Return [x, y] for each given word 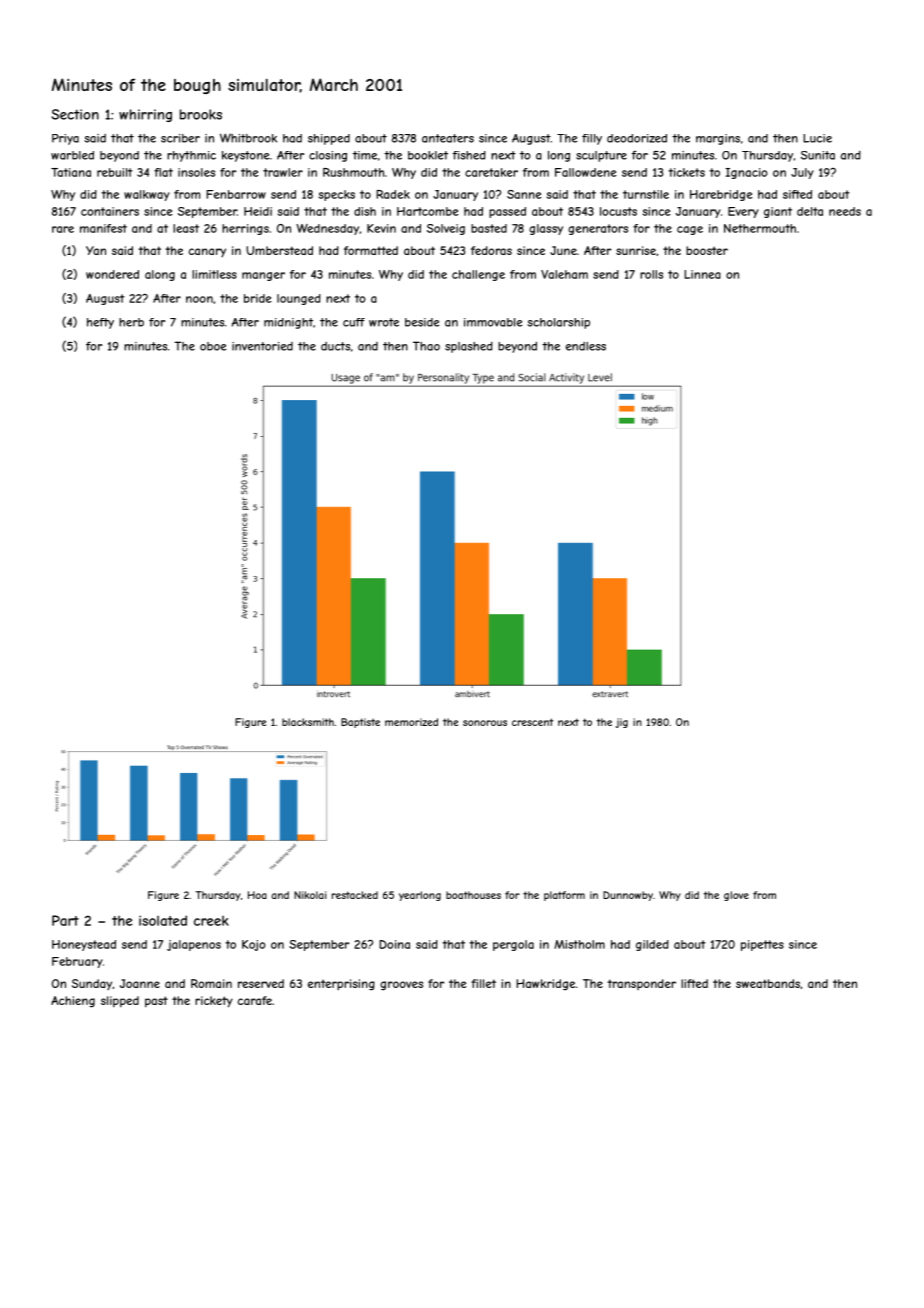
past [156, 1001]
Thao [426, 346]
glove [736, 896]
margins [718, 139]
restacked [355, 895]
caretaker [491, 172]
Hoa [257, 895]
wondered [112, 274]
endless [586, 346]
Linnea [702, 274]
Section [75, 114]
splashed [469, 347]
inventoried [262, 346]
